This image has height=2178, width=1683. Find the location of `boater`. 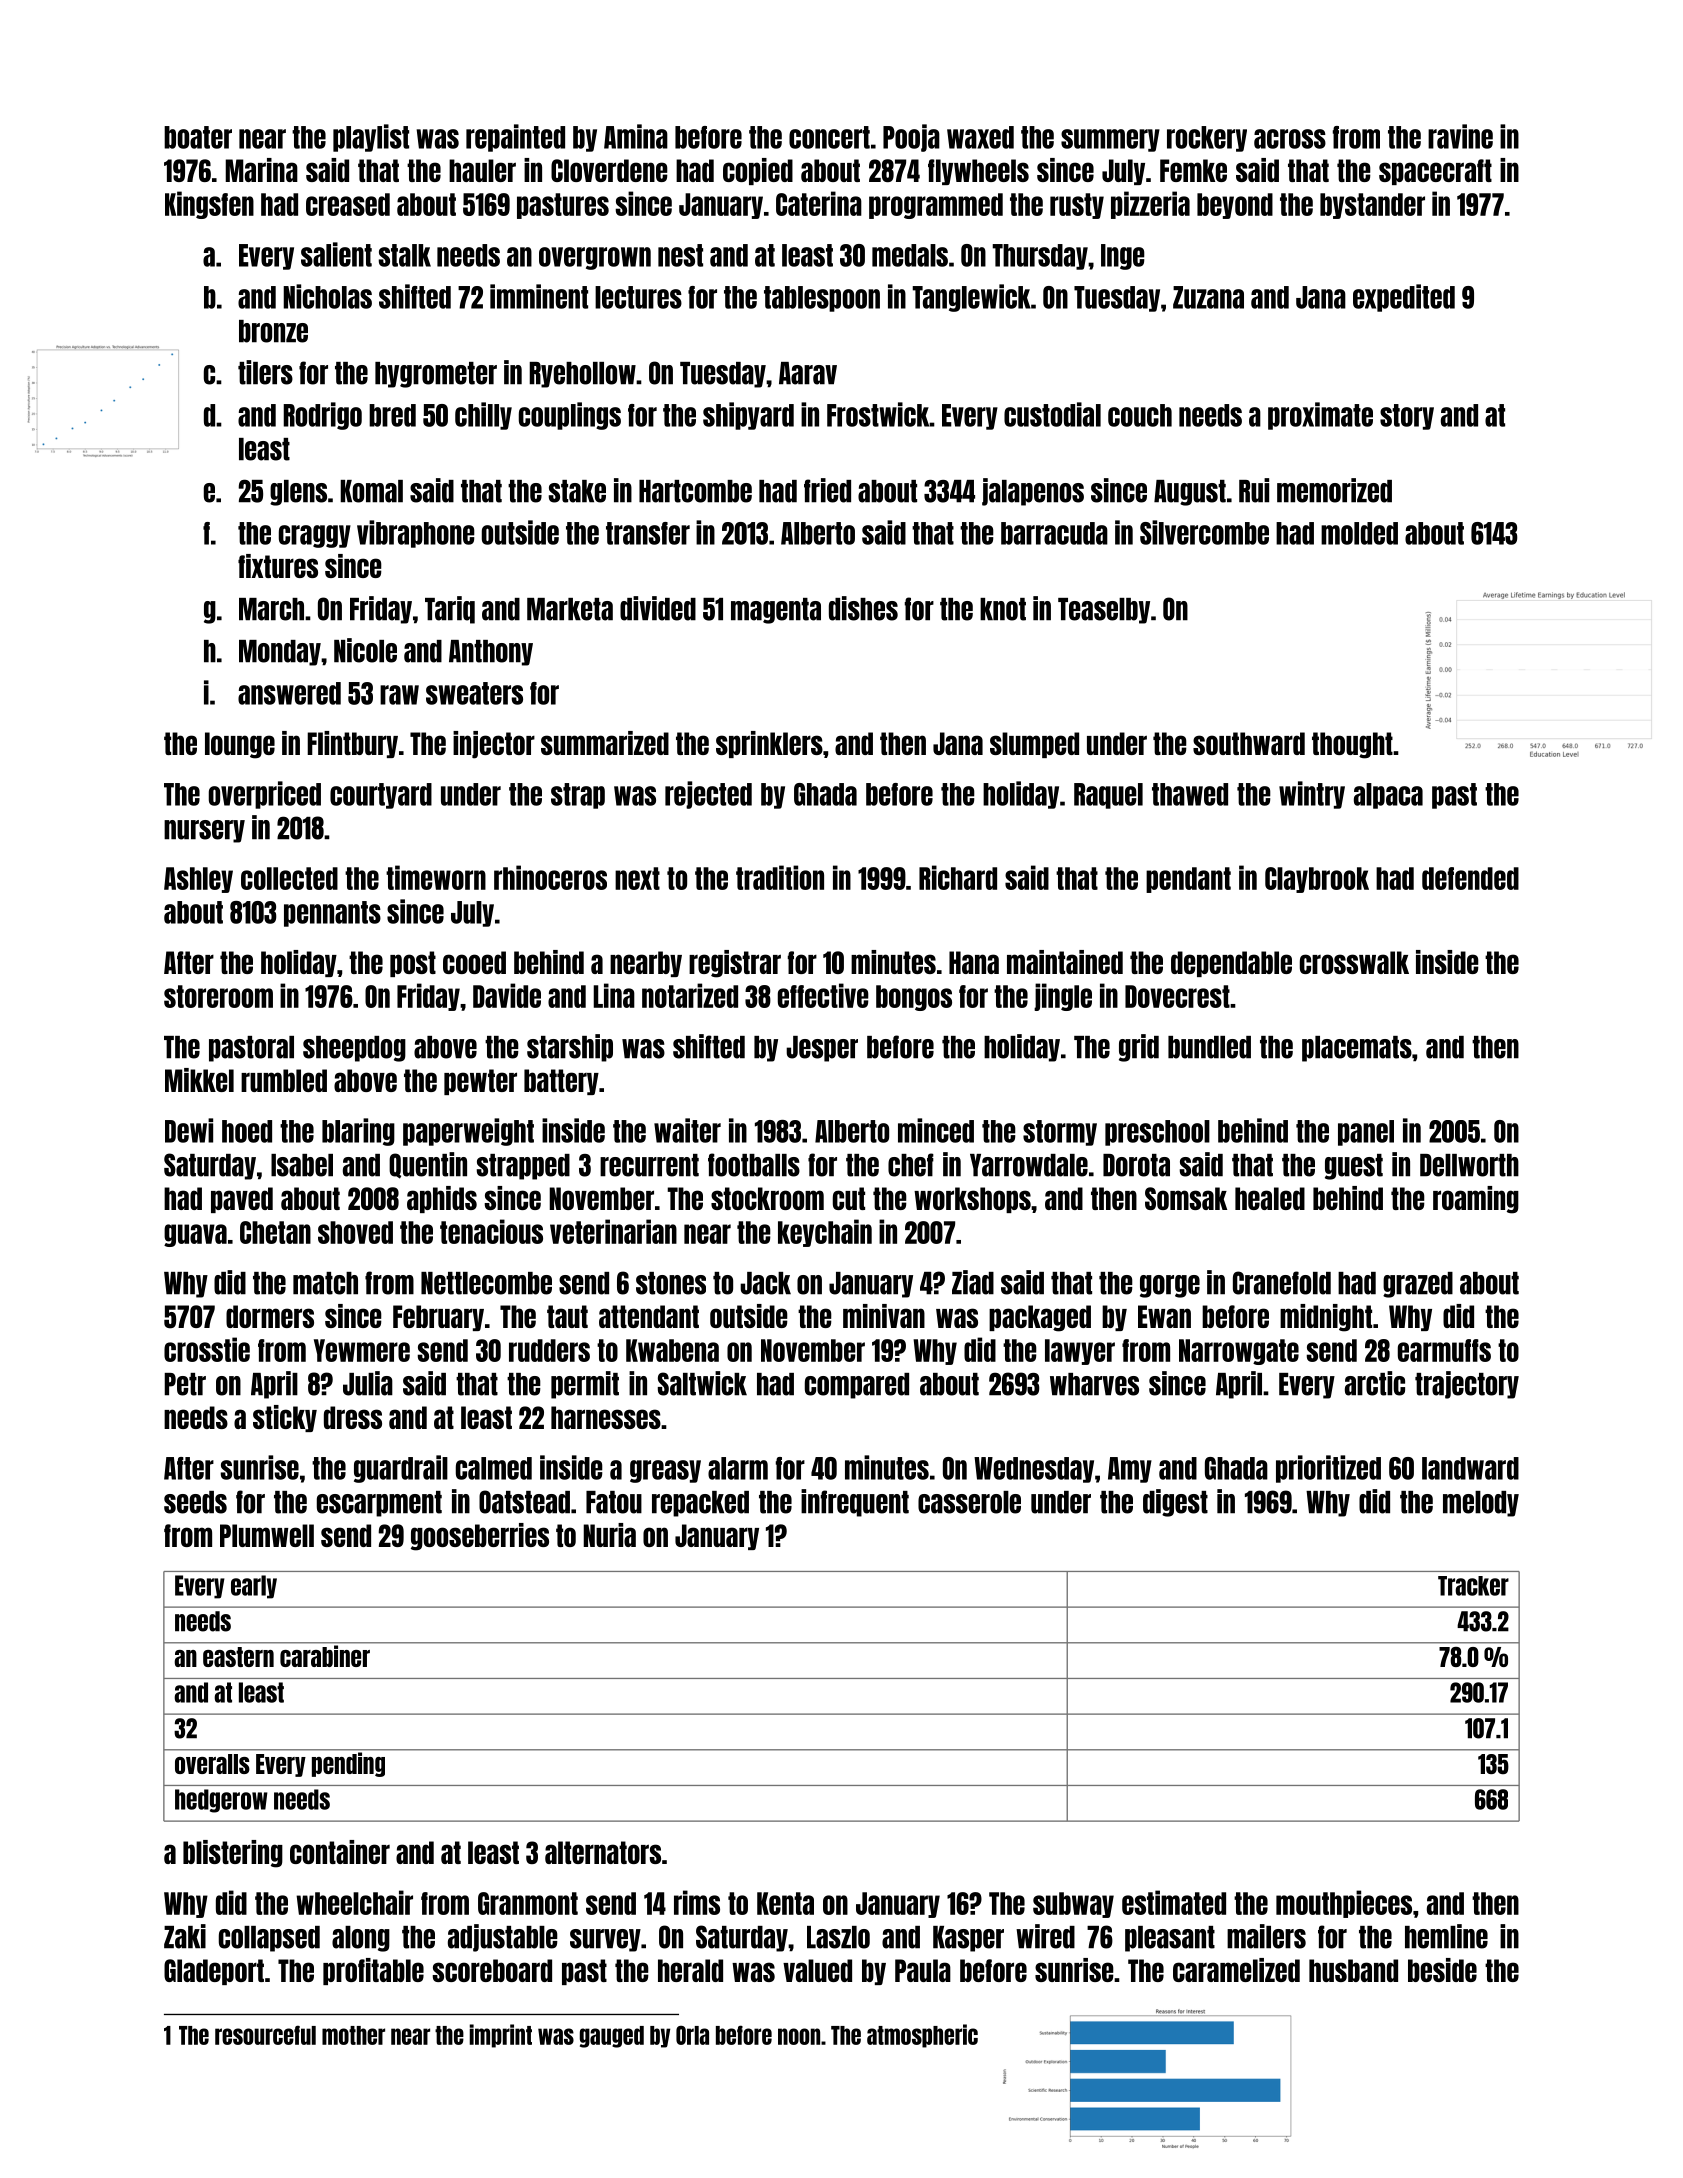

boater is located at coordinates (198, 137).
